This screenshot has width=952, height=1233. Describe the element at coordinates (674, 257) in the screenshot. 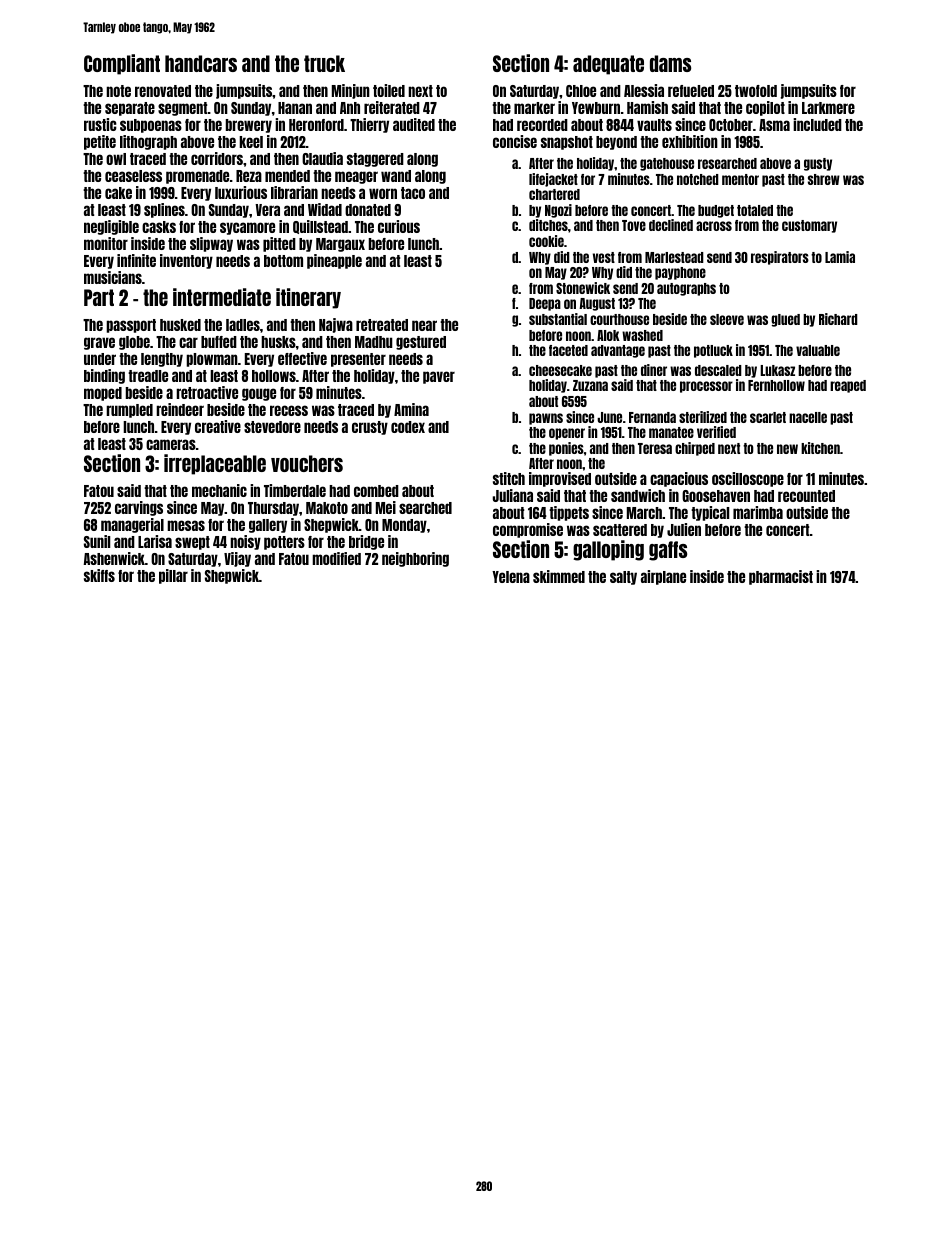

I see `Marlestead` at that location.
